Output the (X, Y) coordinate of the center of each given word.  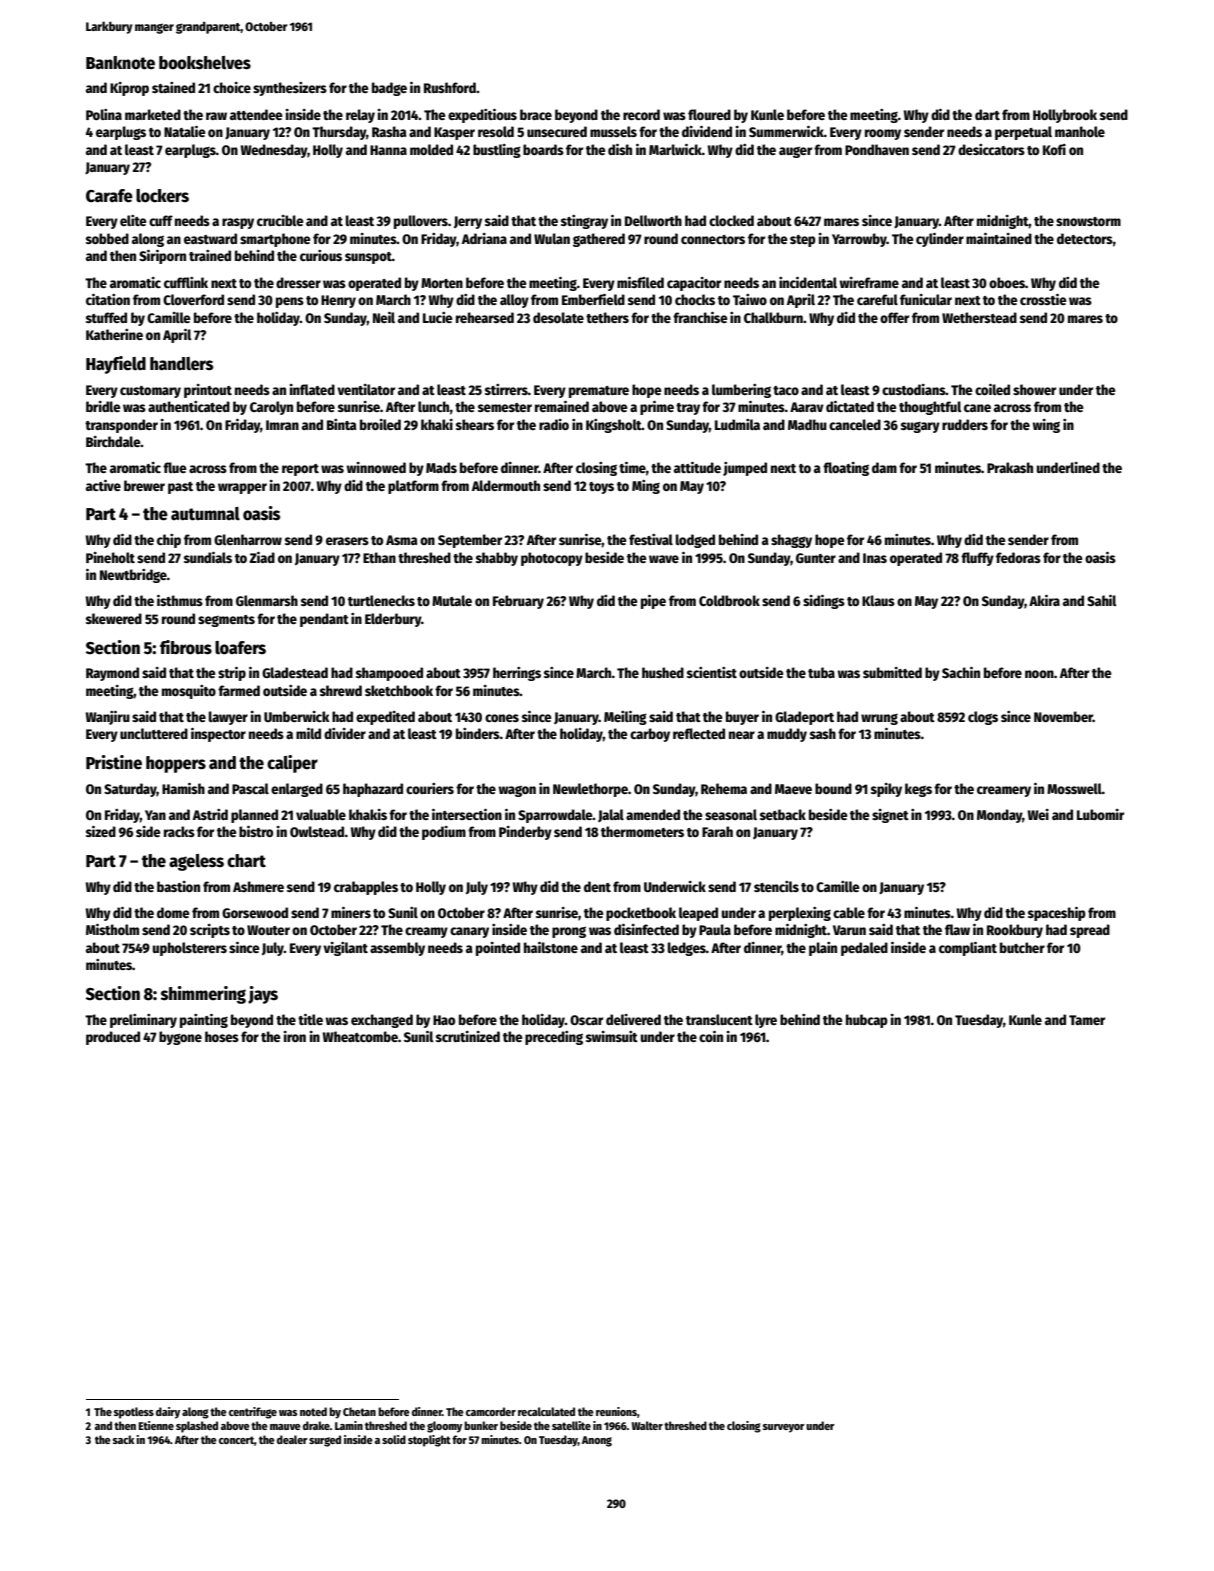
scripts (210, 931)
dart (987, 114)
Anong (597, 1441)
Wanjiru (107, 718)
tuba (821, 672)
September (470, 541)
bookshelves (205, 63)
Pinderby (525, 833)
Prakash (1010, 467)
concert (236, 1440)
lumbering (741, 391)
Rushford (450, 87)
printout (208, 391)
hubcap (867, 1021)
